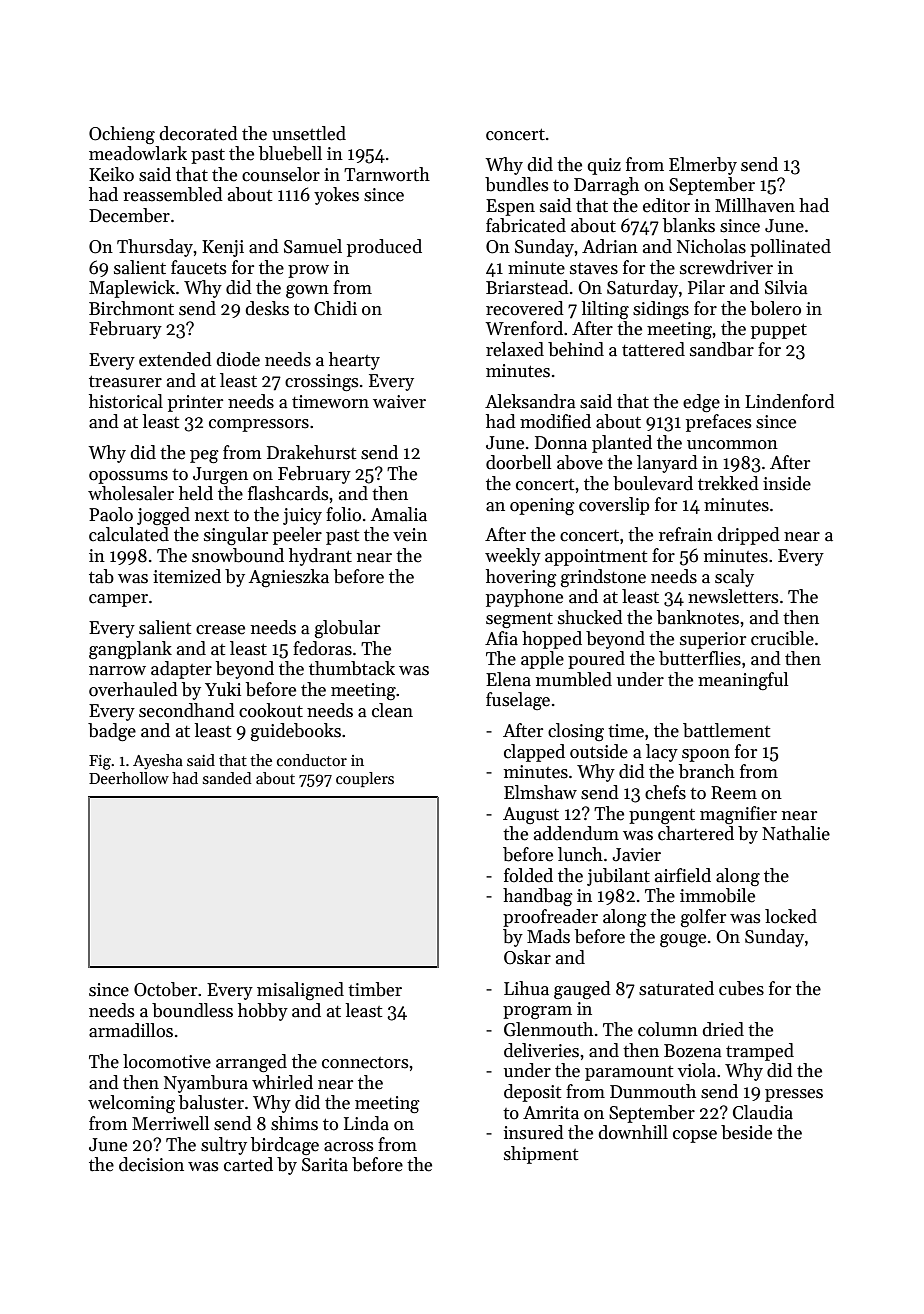 This image has width=924, height=1314. Describe the element at coordinates (703, 166) in the image. I see `Elmerby` at that location.
